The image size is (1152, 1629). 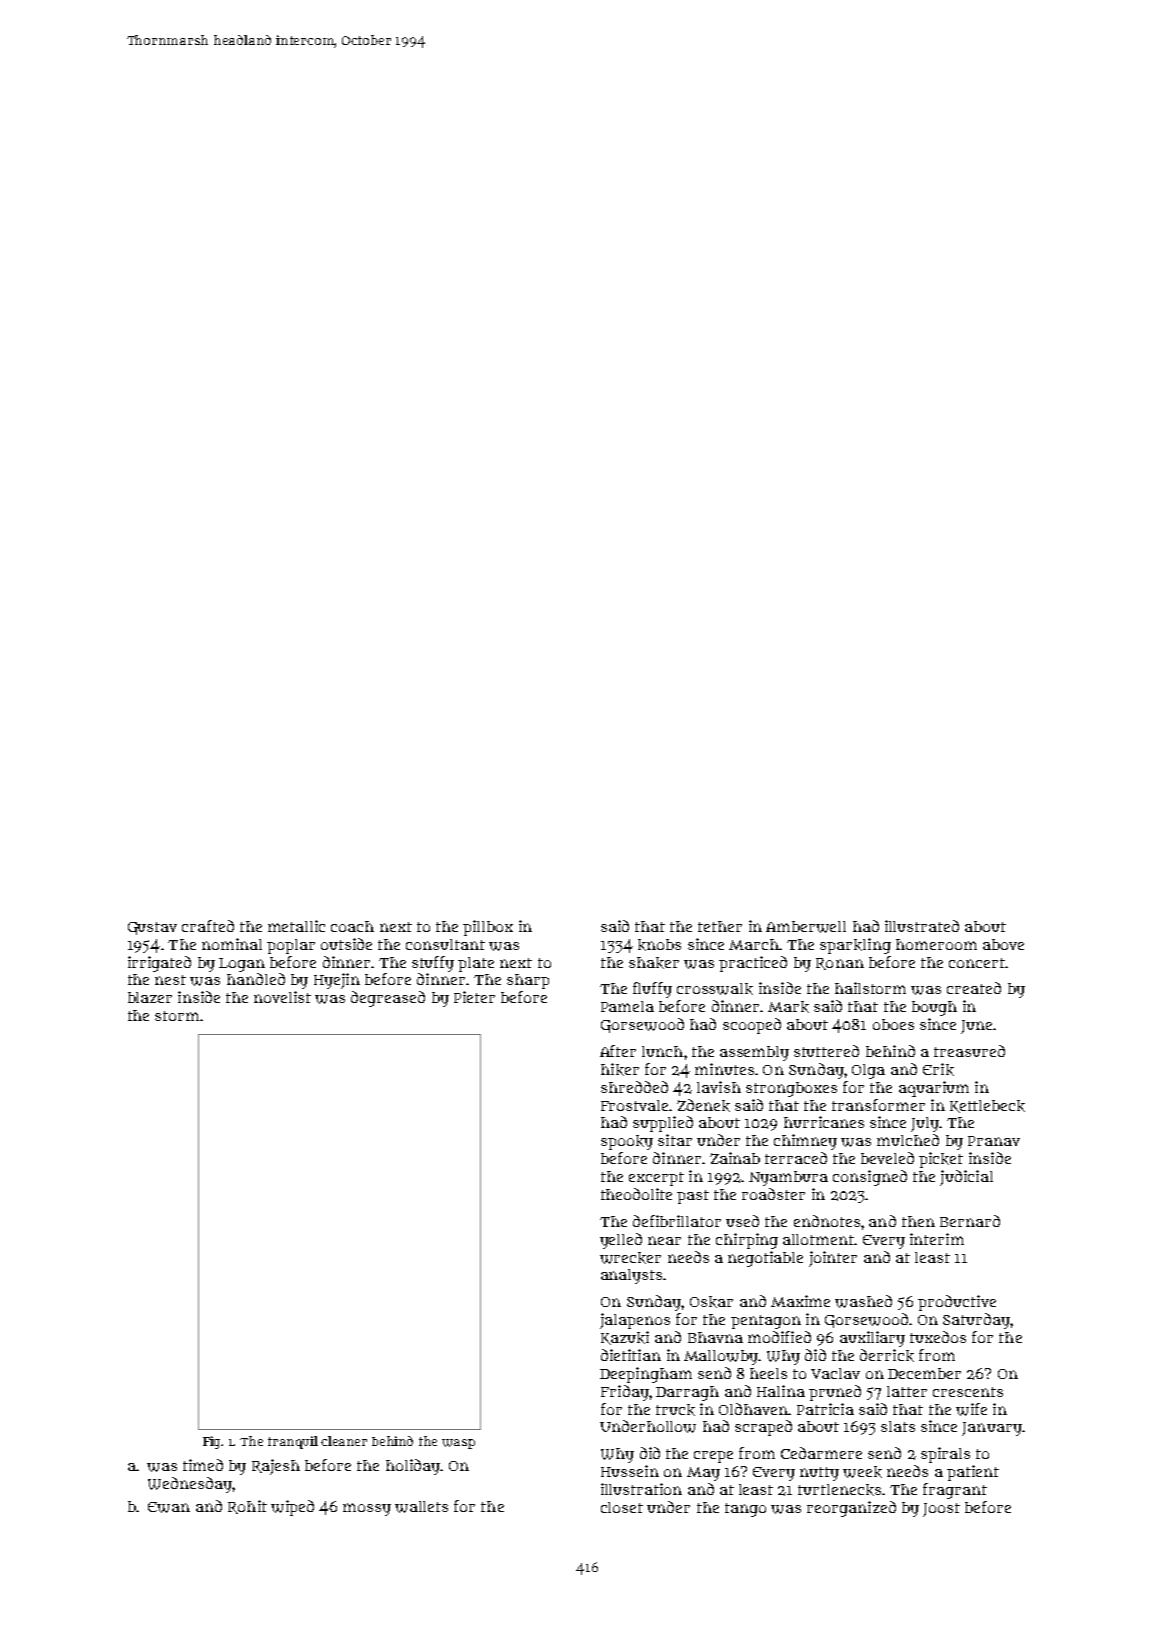 What do you see at coordinates (941, 1510) in the screenshot?
I see `Joost` at bounding box center [941, 1510].
